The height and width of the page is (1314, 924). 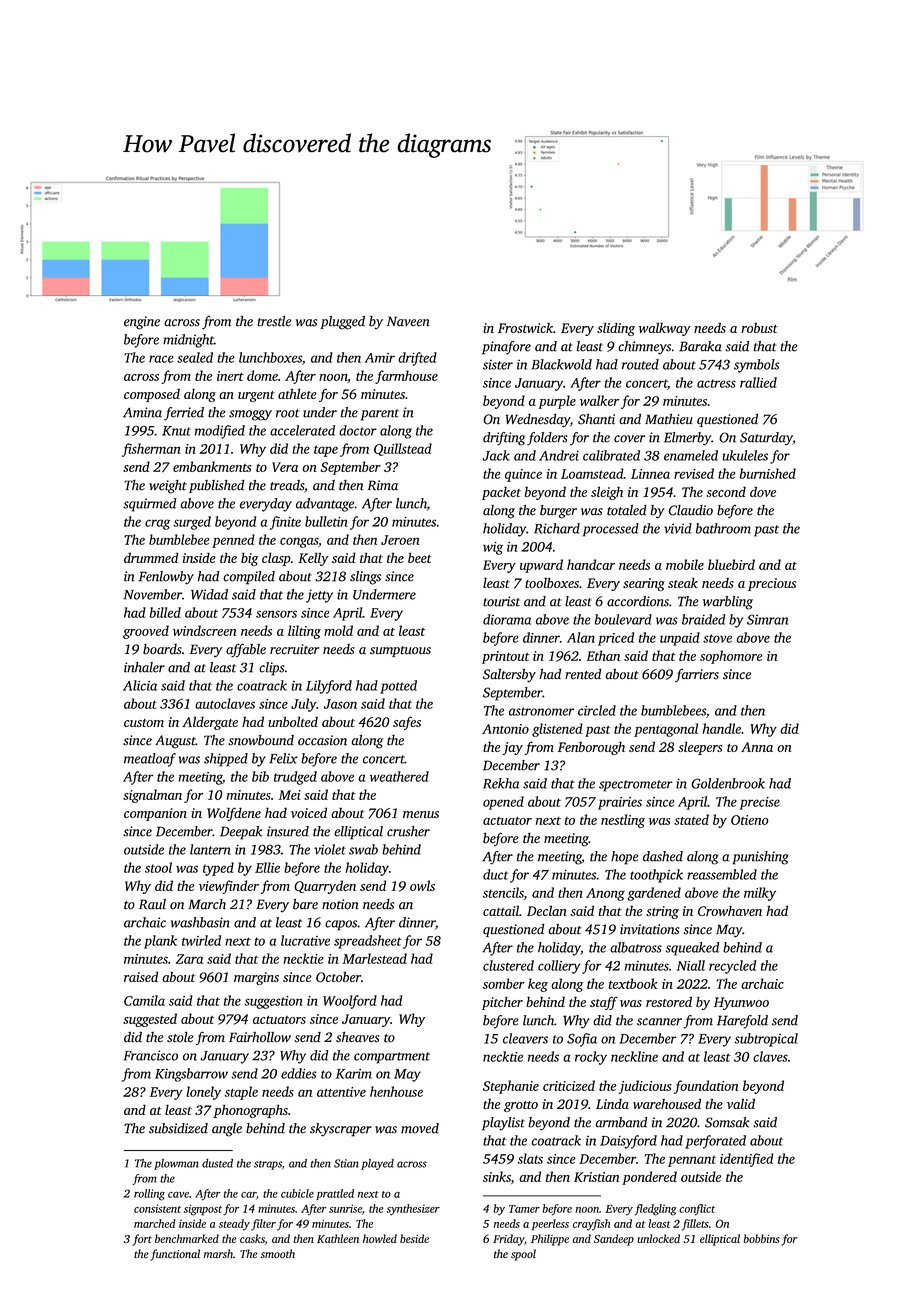 I want to click on wig, so click(x=493, y=548).
